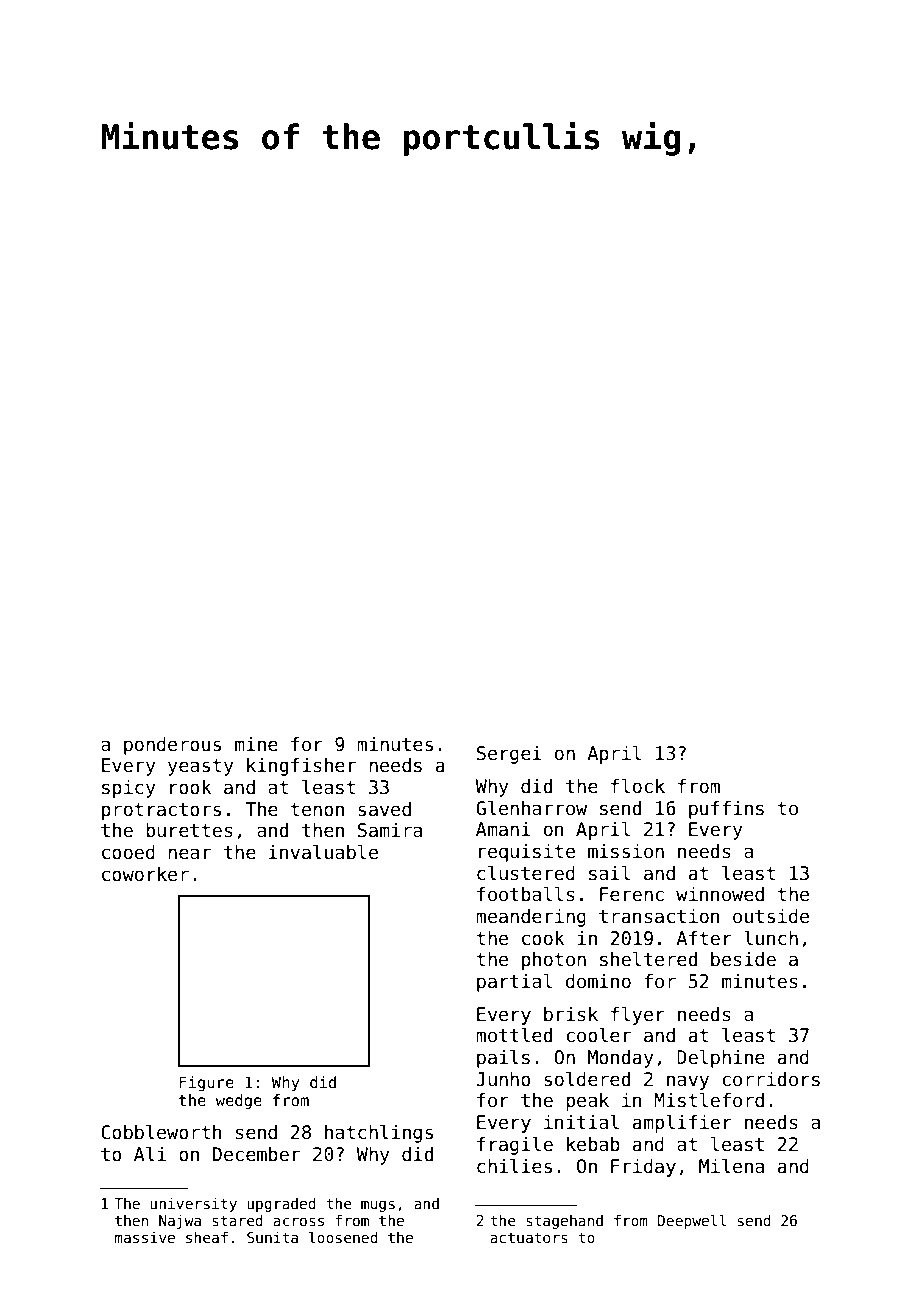 This image has width=924, height=1314. What do you see at coordinates (682, 1124) in the image?
I see `amplifier` at bounding box center [682, 1124].
